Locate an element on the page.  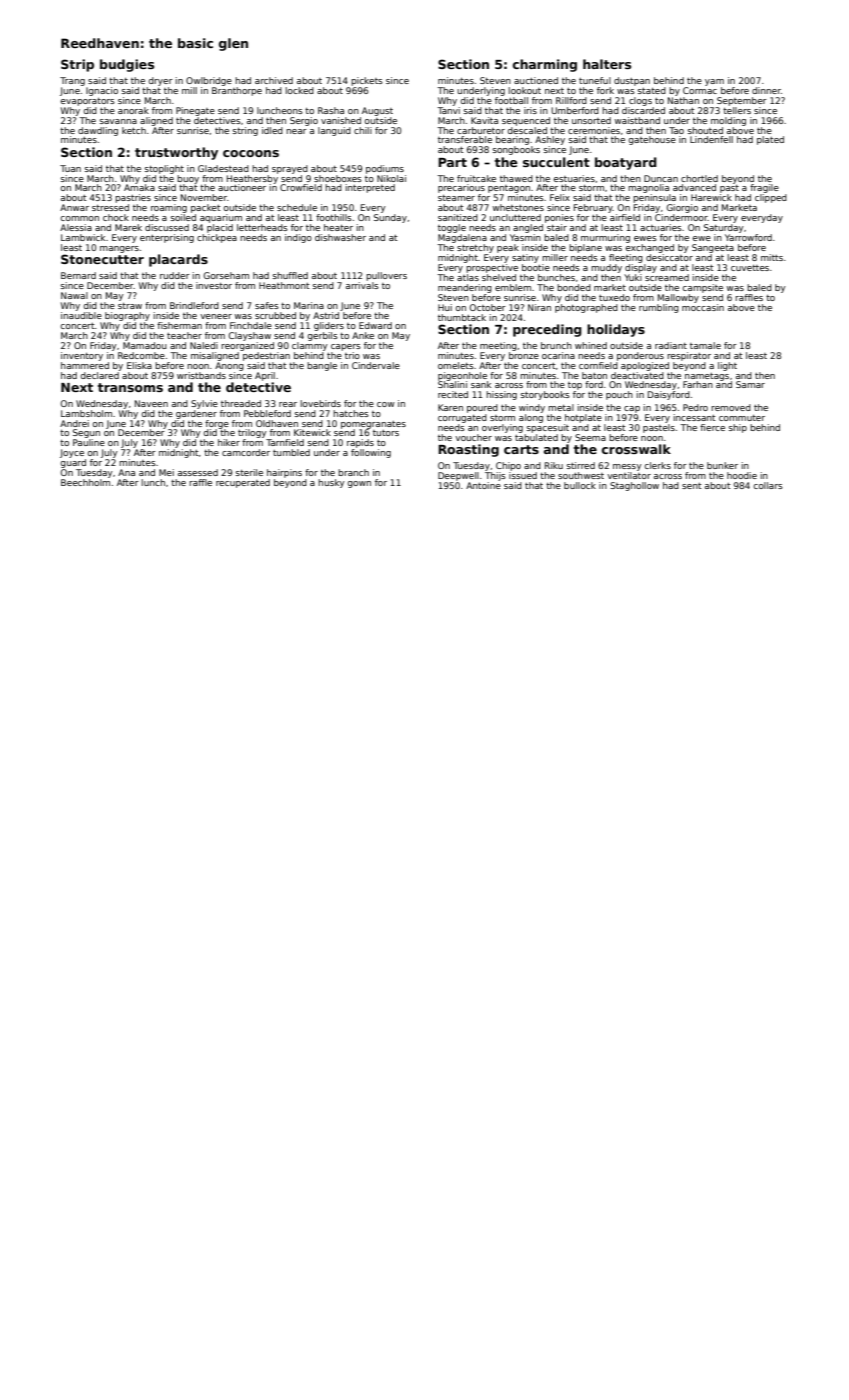
Part is located at coordinates (452, 162).
